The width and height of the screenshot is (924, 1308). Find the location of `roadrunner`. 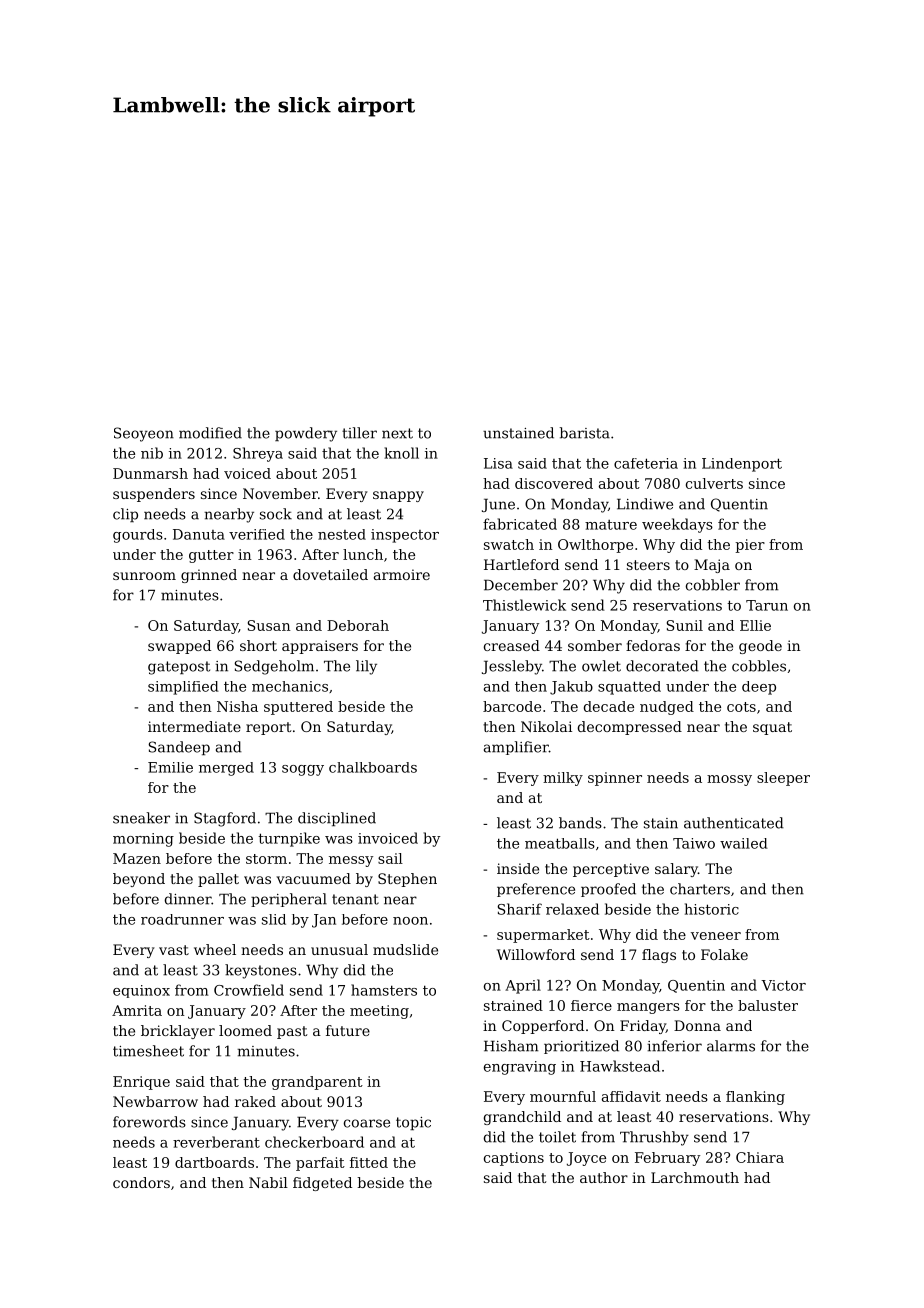

roadrunner is located at coordinates (182, 919).
